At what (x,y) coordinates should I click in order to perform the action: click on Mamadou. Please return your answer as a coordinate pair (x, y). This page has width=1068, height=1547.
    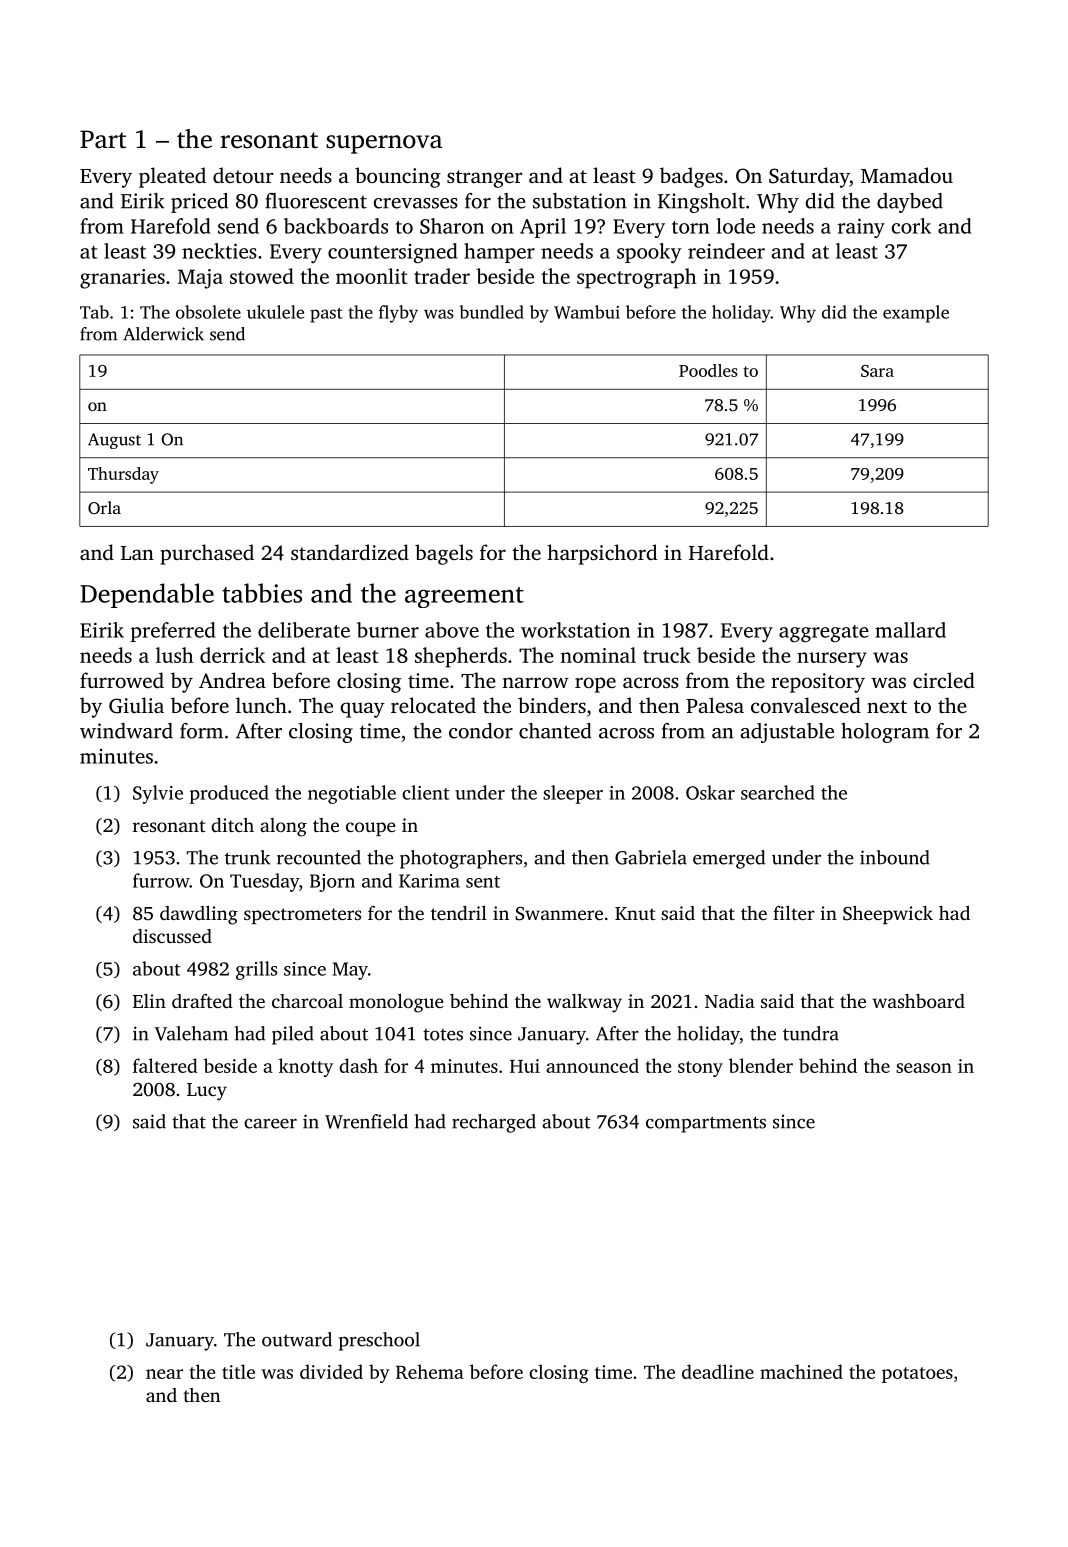
    Looking at the image, I should click on (907, 175).
